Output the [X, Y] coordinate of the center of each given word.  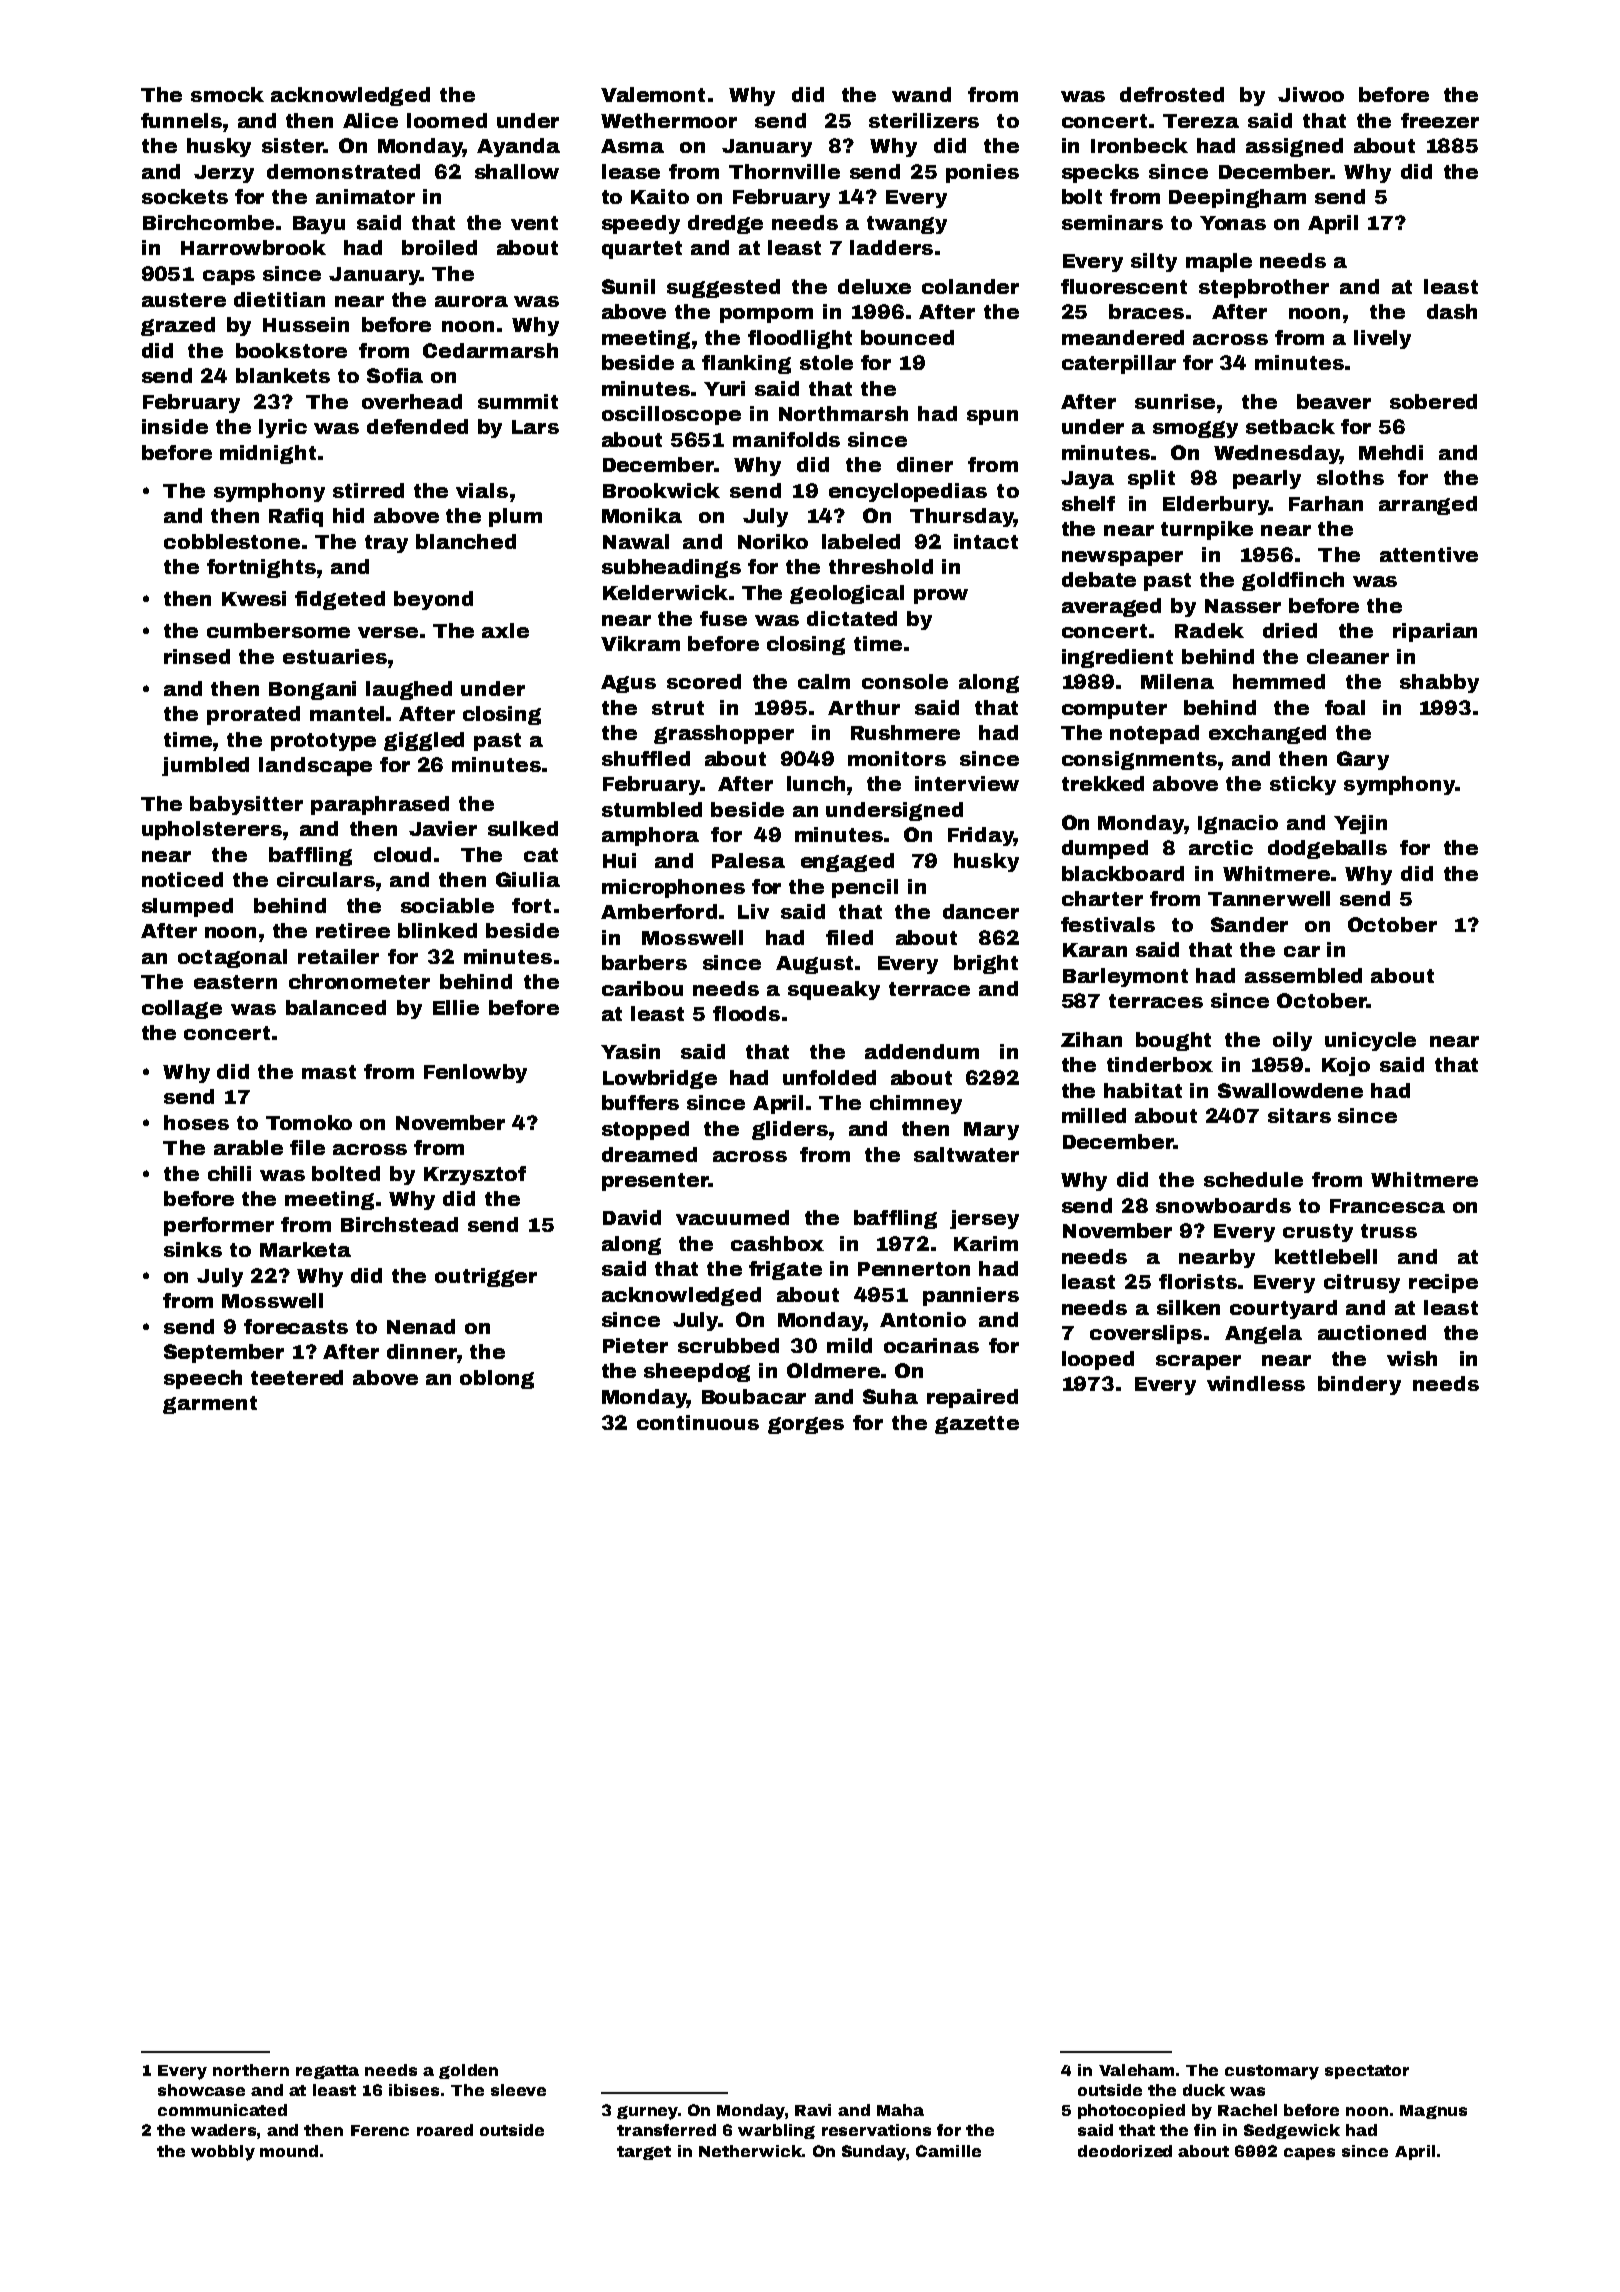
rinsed [197, 656]
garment [210, 1405]
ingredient [1117, 658]
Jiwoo [1311, 94]
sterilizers [924, 120]
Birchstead [399, 1224]
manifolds [786, 439]
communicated [222, 2110]
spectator [1367, 2072]
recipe [1443, 1283]
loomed [447, 120]
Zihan [1091, 1039]
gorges [806, 1425]
